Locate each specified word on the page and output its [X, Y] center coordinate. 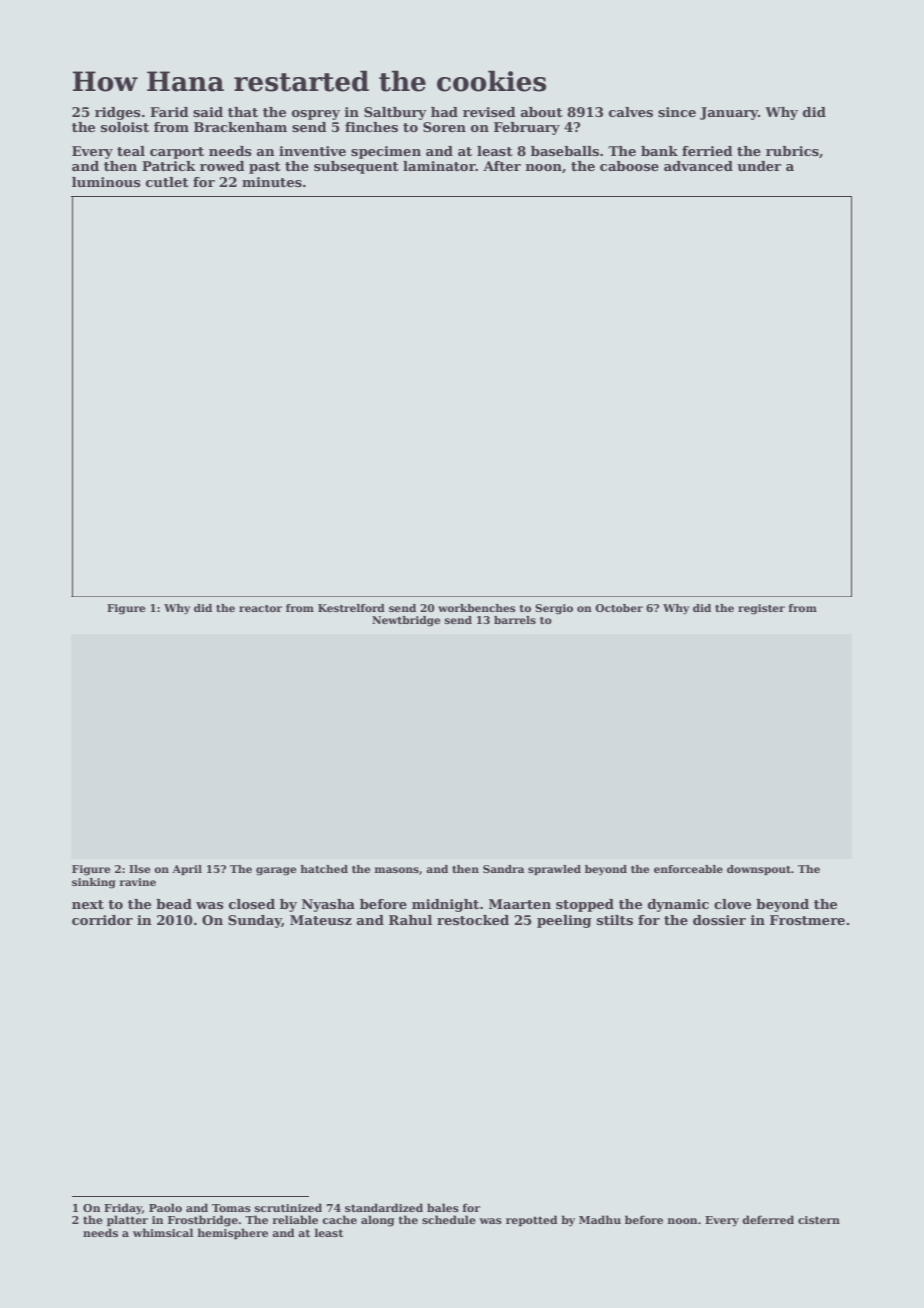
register [761, 609]
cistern [819, 1220]
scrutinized [288, 1207]
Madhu [600, 1219]
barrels [515, 620]
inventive [312, 151]
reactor [260, 608]
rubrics [792, 151]
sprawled [554, 870]
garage [276, 871]
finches [371, 127]
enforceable [688, 869]
